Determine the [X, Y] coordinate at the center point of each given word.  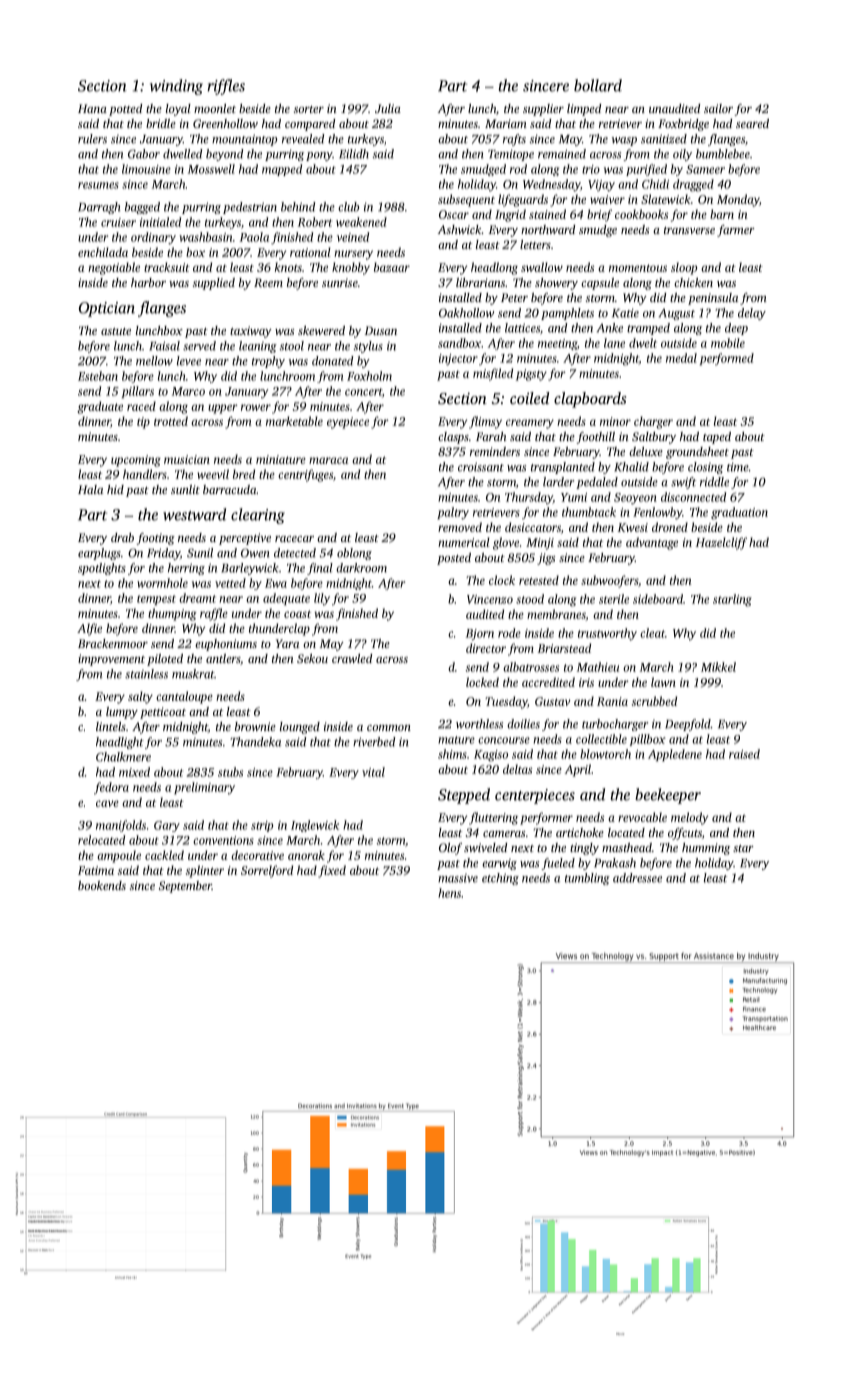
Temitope [511, 155]
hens [449, 893]
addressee [637, 878]
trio [591, 169]
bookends [102, 885]
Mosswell [211, 169]
